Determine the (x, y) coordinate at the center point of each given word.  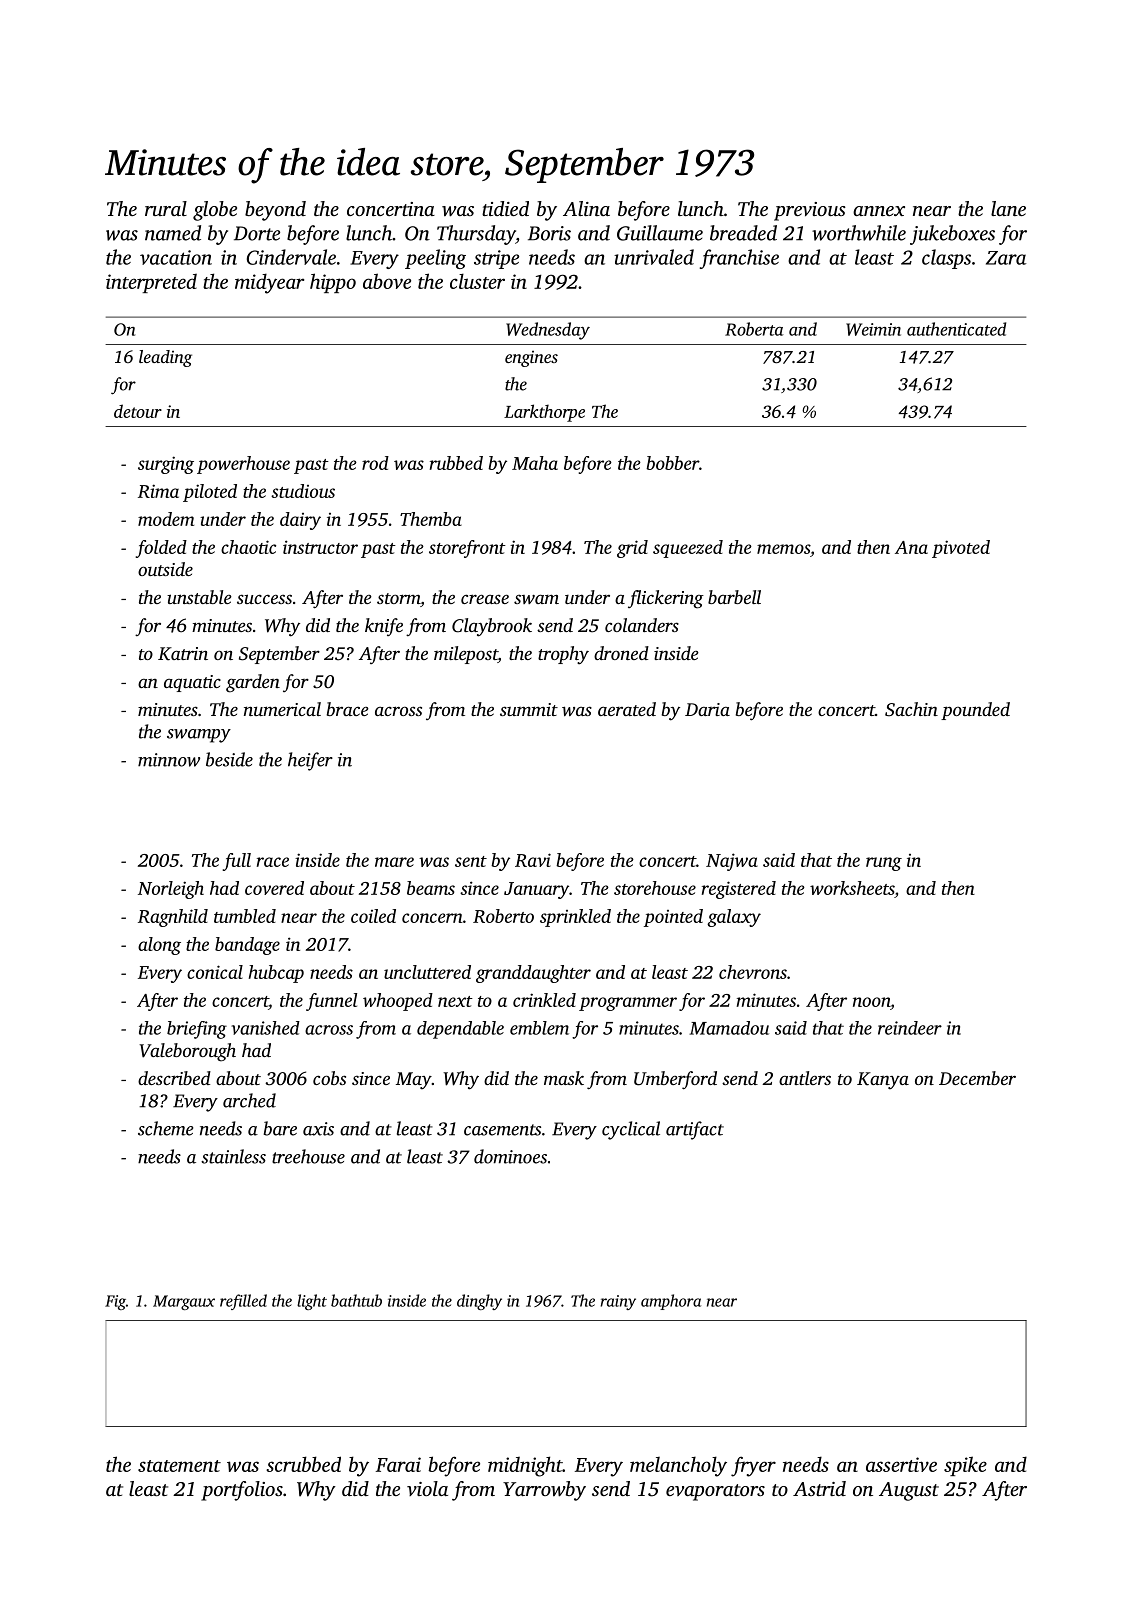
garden (253, 683)
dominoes (510, 1156)
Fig (115, 1302)
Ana (911, 547)
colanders (642, 625)
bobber (672, 463)
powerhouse (243, 465)
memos (783, 549)
